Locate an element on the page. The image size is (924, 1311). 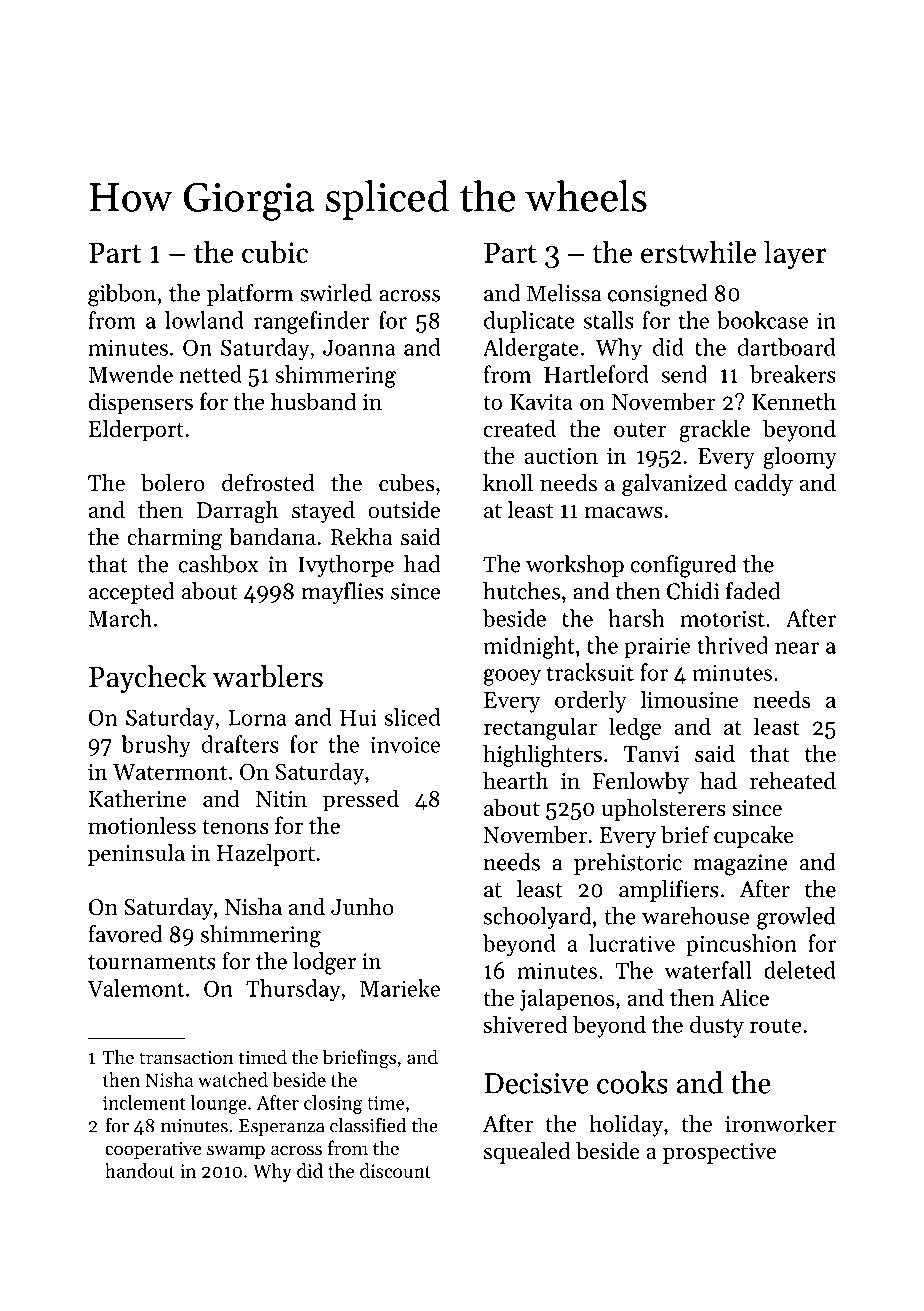
cubic is located at coordinates (275, 252).
